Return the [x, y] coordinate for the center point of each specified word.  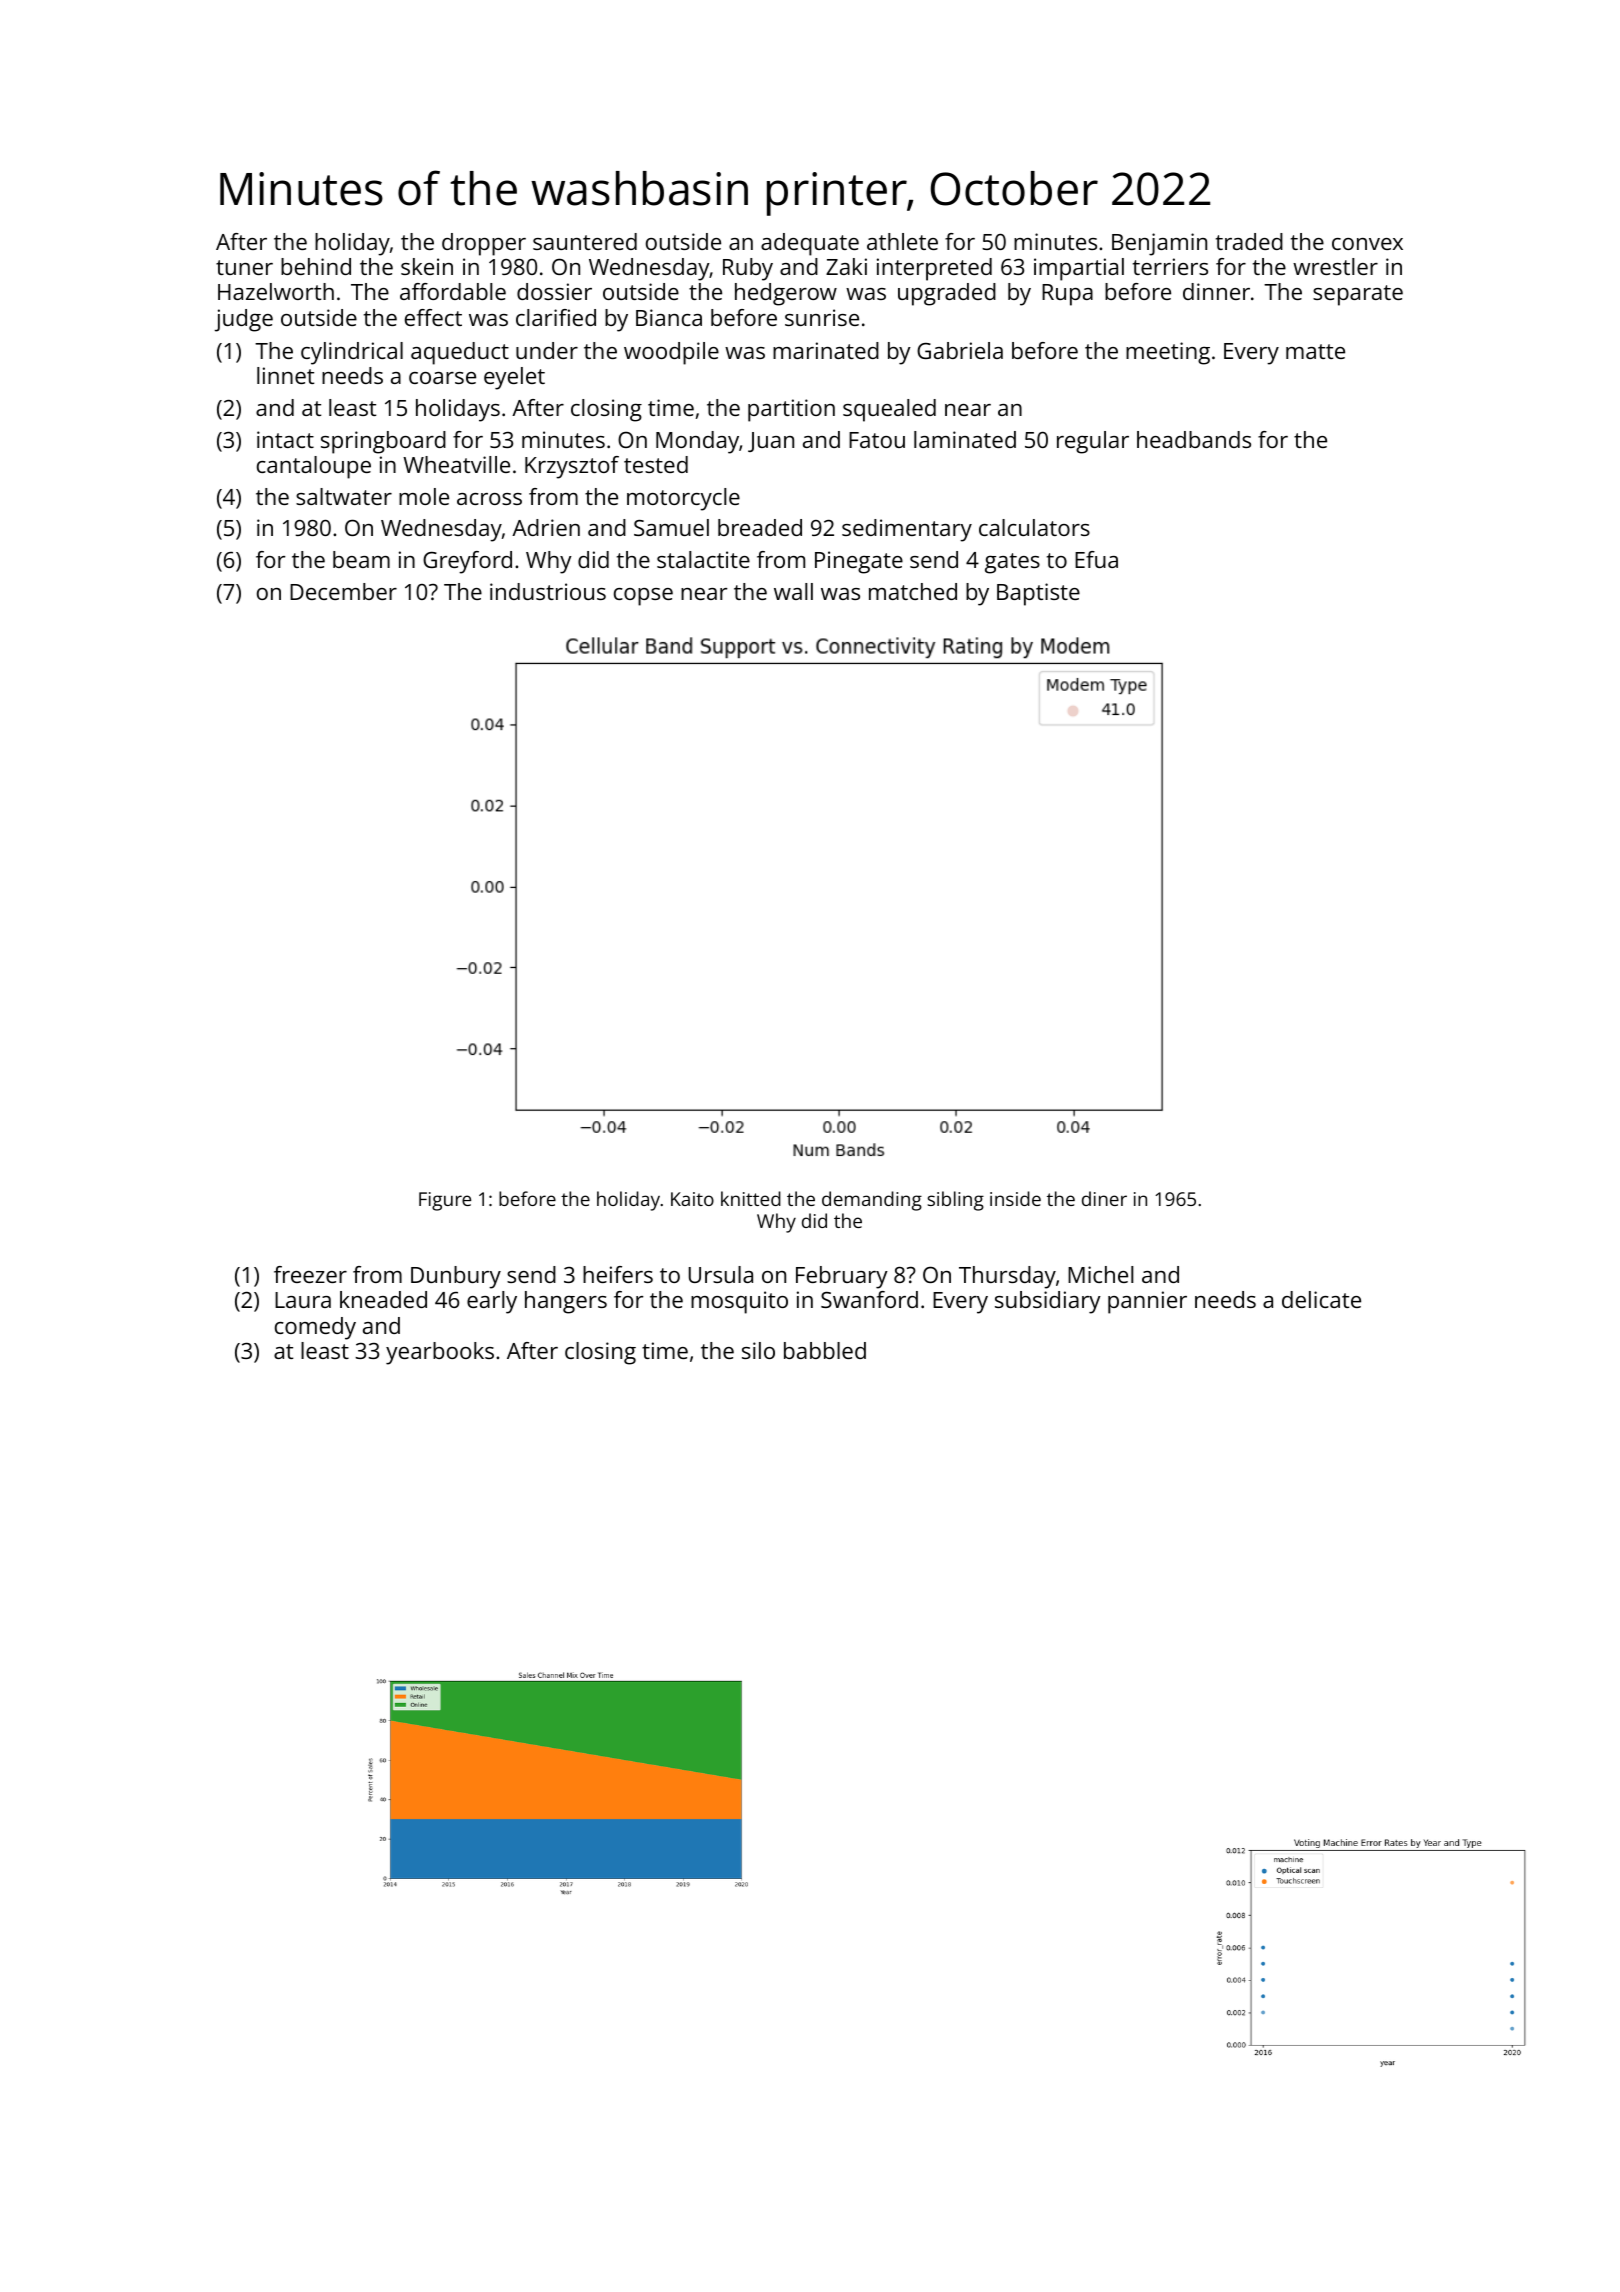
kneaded [383, 1299]
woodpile [671, 353]
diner [1104, 1198]
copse [643, 597]
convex [1367, 244]
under [547, 350]
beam [361, 559]
